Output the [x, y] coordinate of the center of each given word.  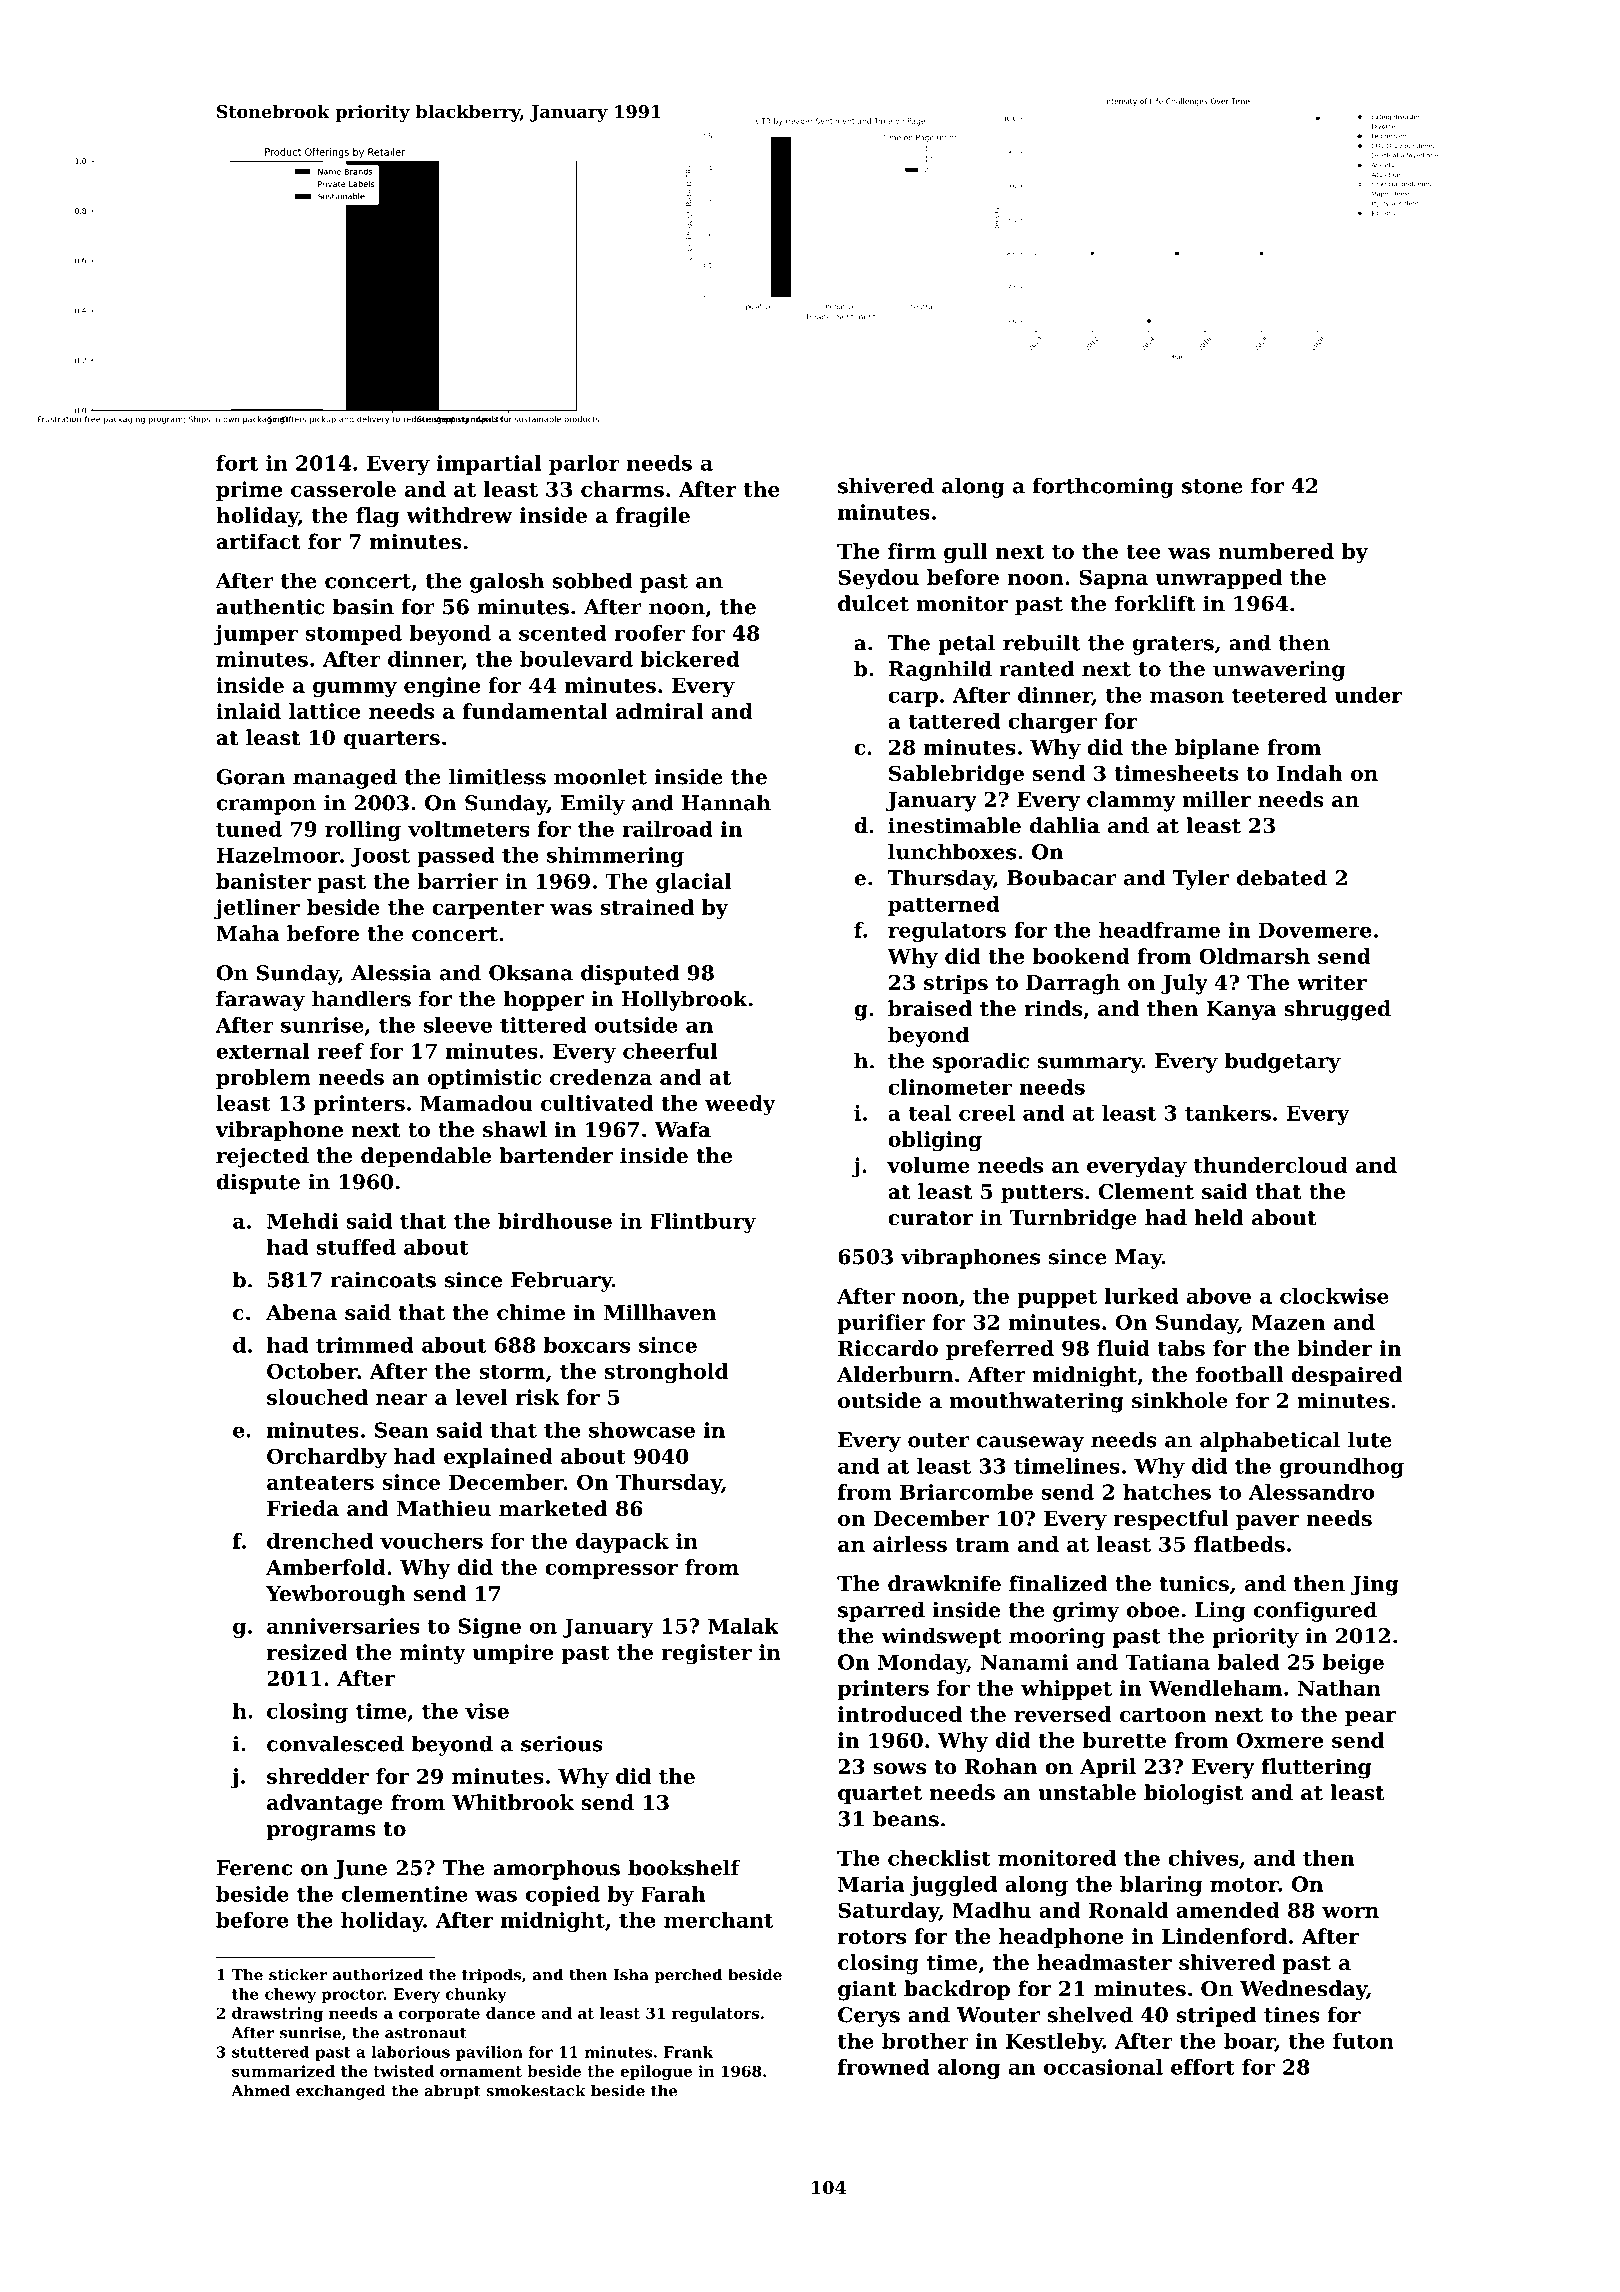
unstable [1087, 1792]
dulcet [873, 603]
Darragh [1073, 984]
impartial [489, 465]
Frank [688, 2052]
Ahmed [260, 2091]
